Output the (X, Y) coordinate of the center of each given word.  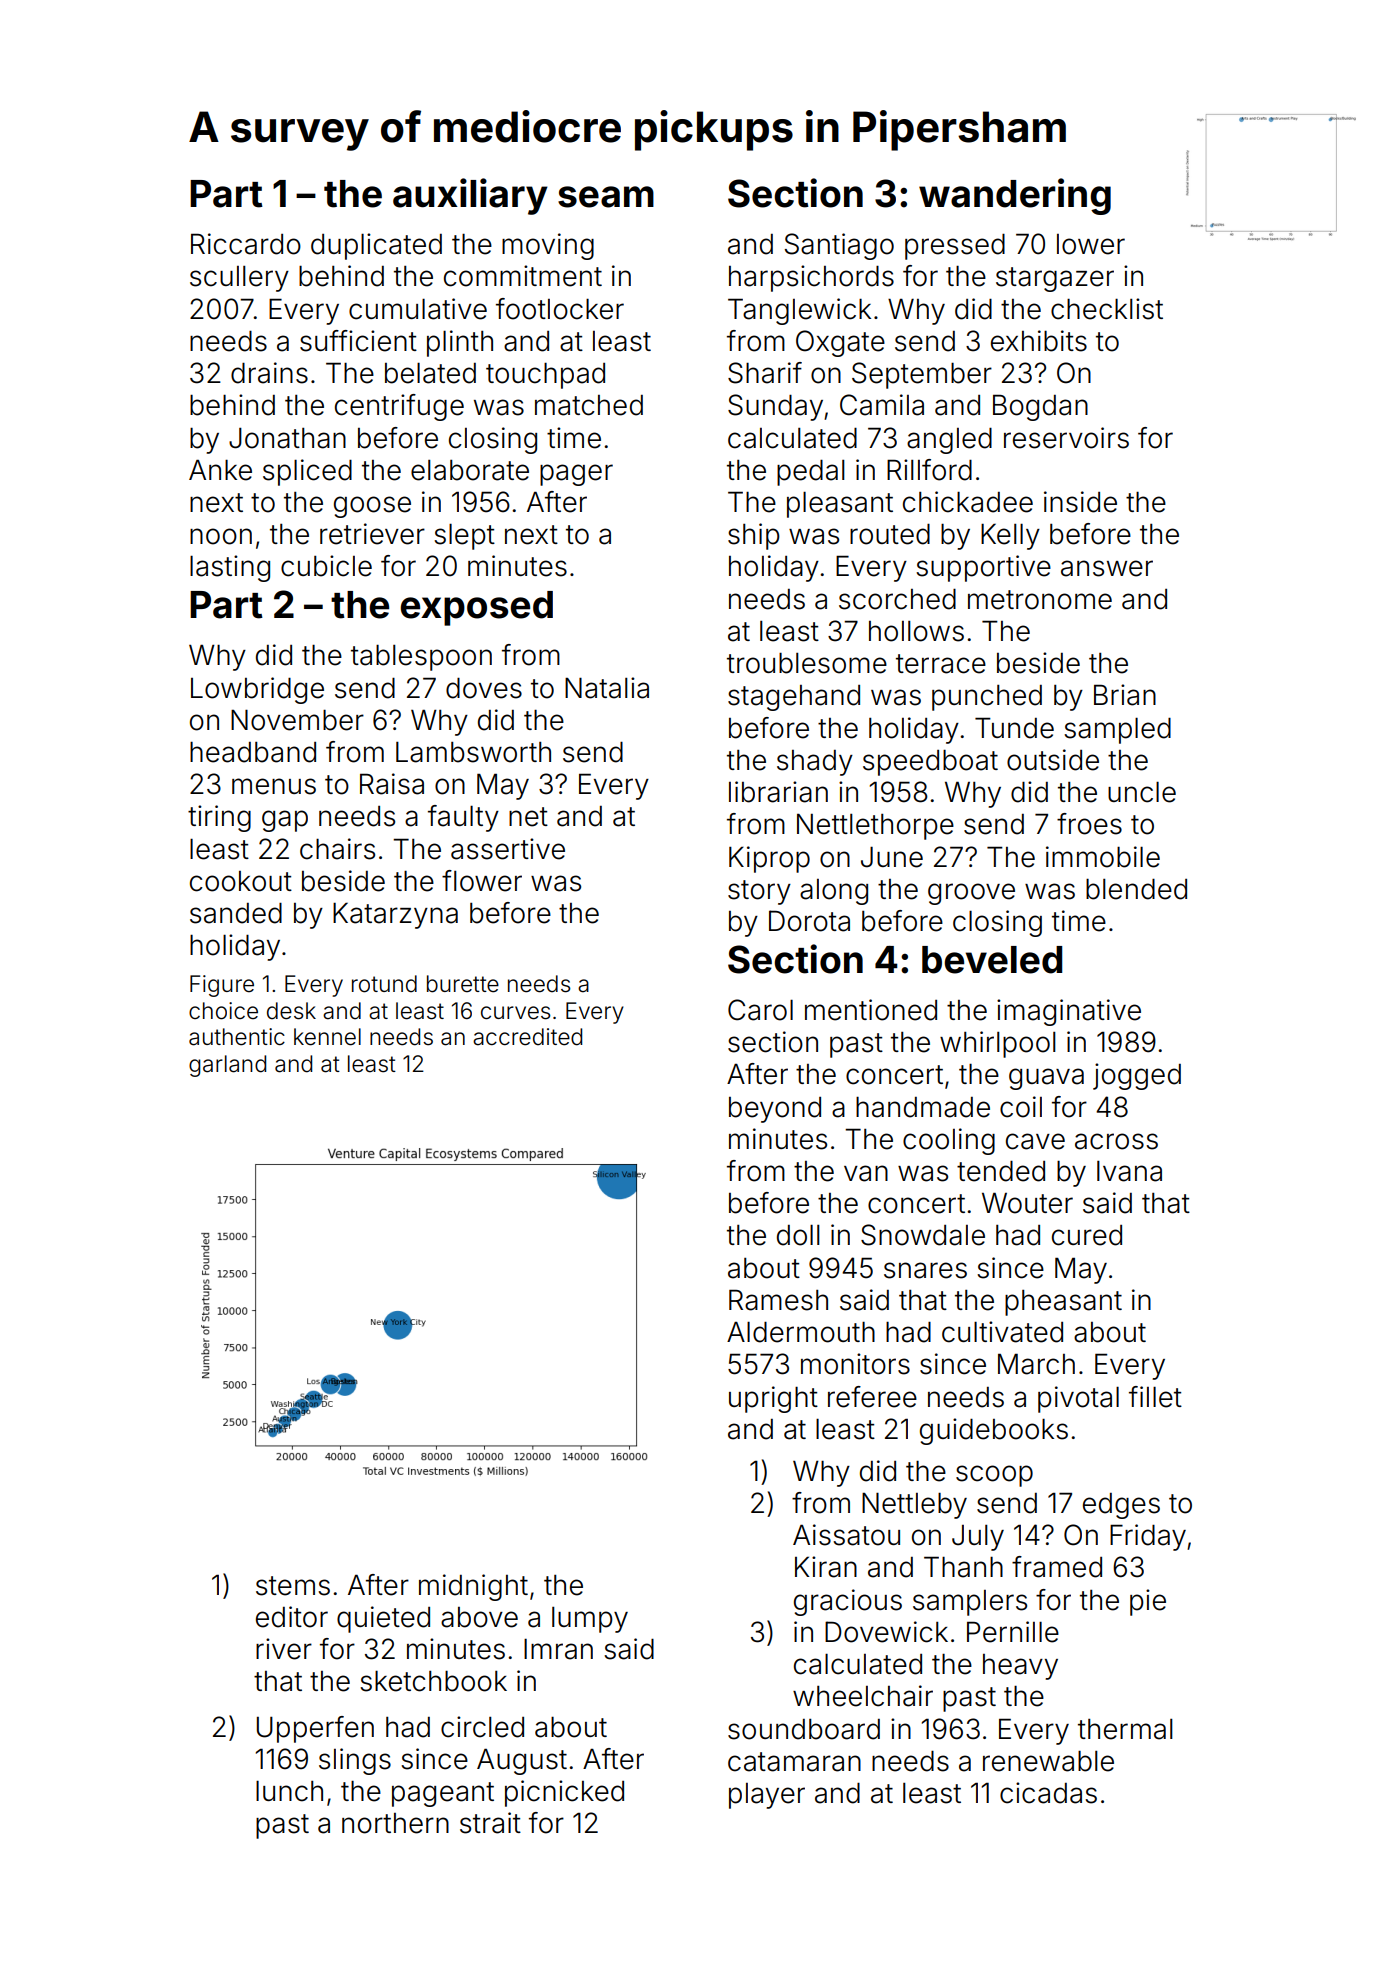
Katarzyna (395, 915)
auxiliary (470, 196)
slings (355, 1761)
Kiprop (769, 859)
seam (606, 197)
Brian (1125, 695)
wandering (1015, 196)
